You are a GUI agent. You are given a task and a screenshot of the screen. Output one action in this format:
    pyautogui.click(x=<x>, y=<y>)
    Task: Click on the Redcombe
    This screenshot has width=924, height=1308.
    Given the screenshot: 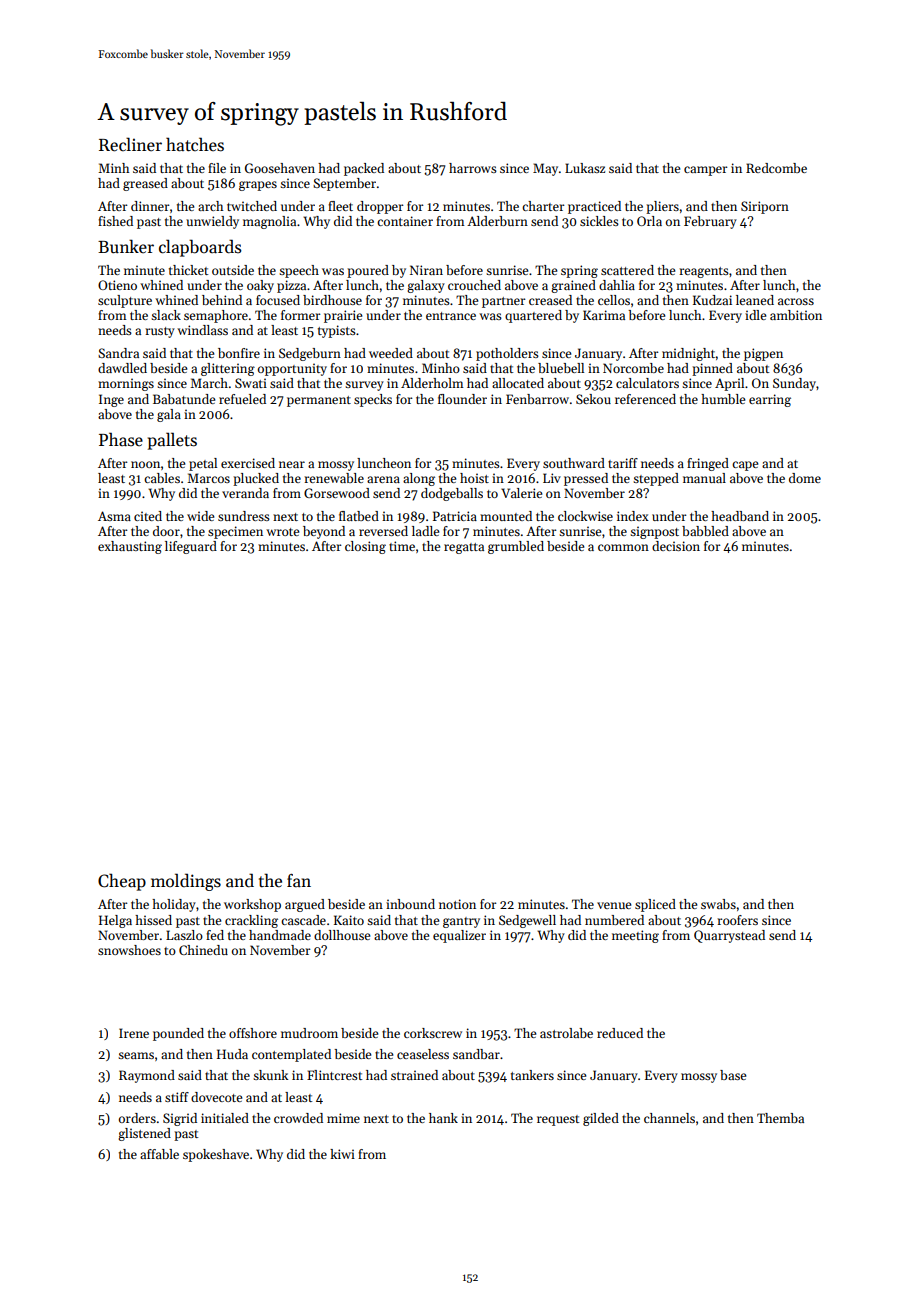 What is the action you would take?
    pyautogui.click(x=776, y=168)
